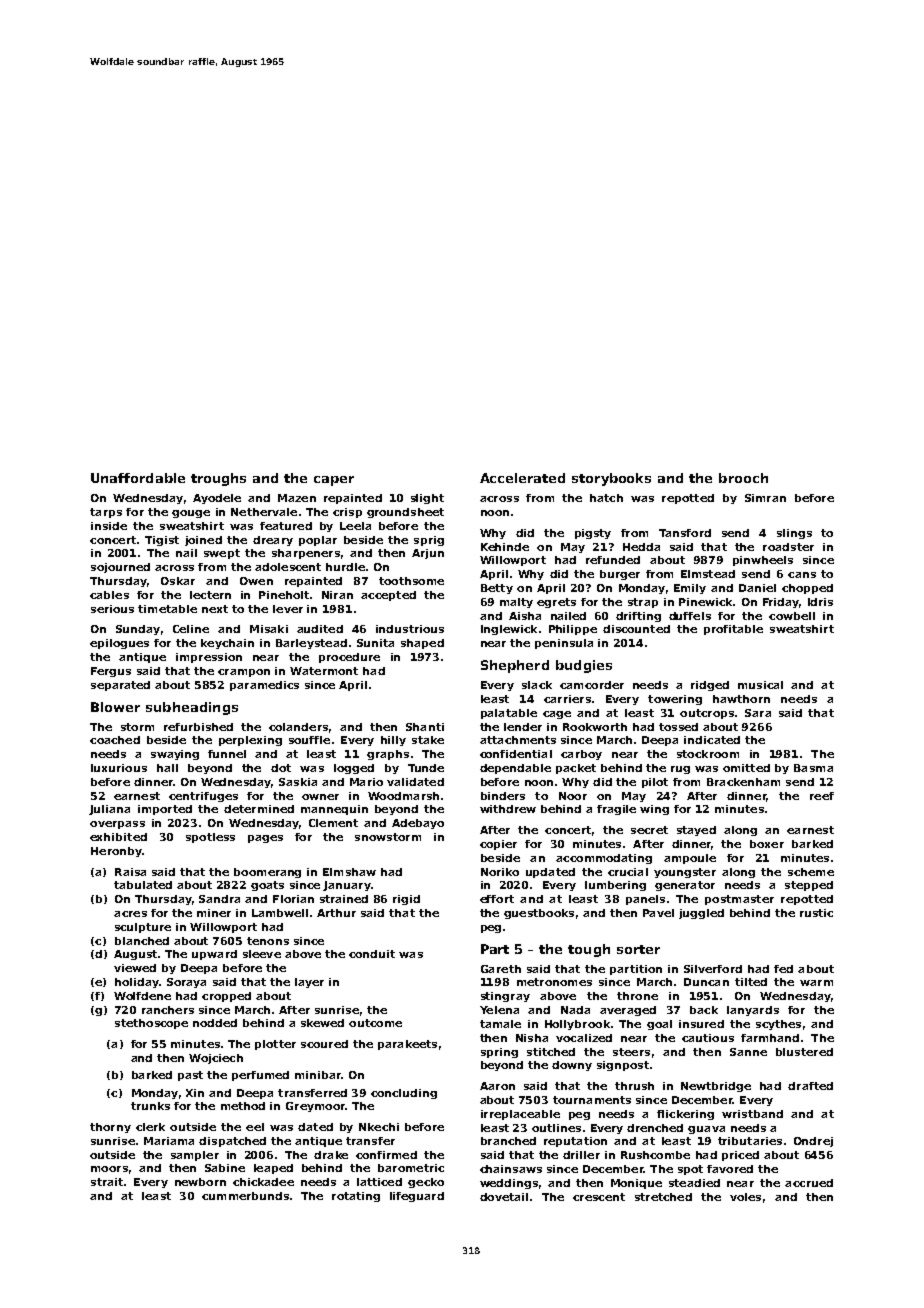  What do you see at coordinates (499, 1053) in the page?
I see `spring` at bounding box center [499, 1053].
